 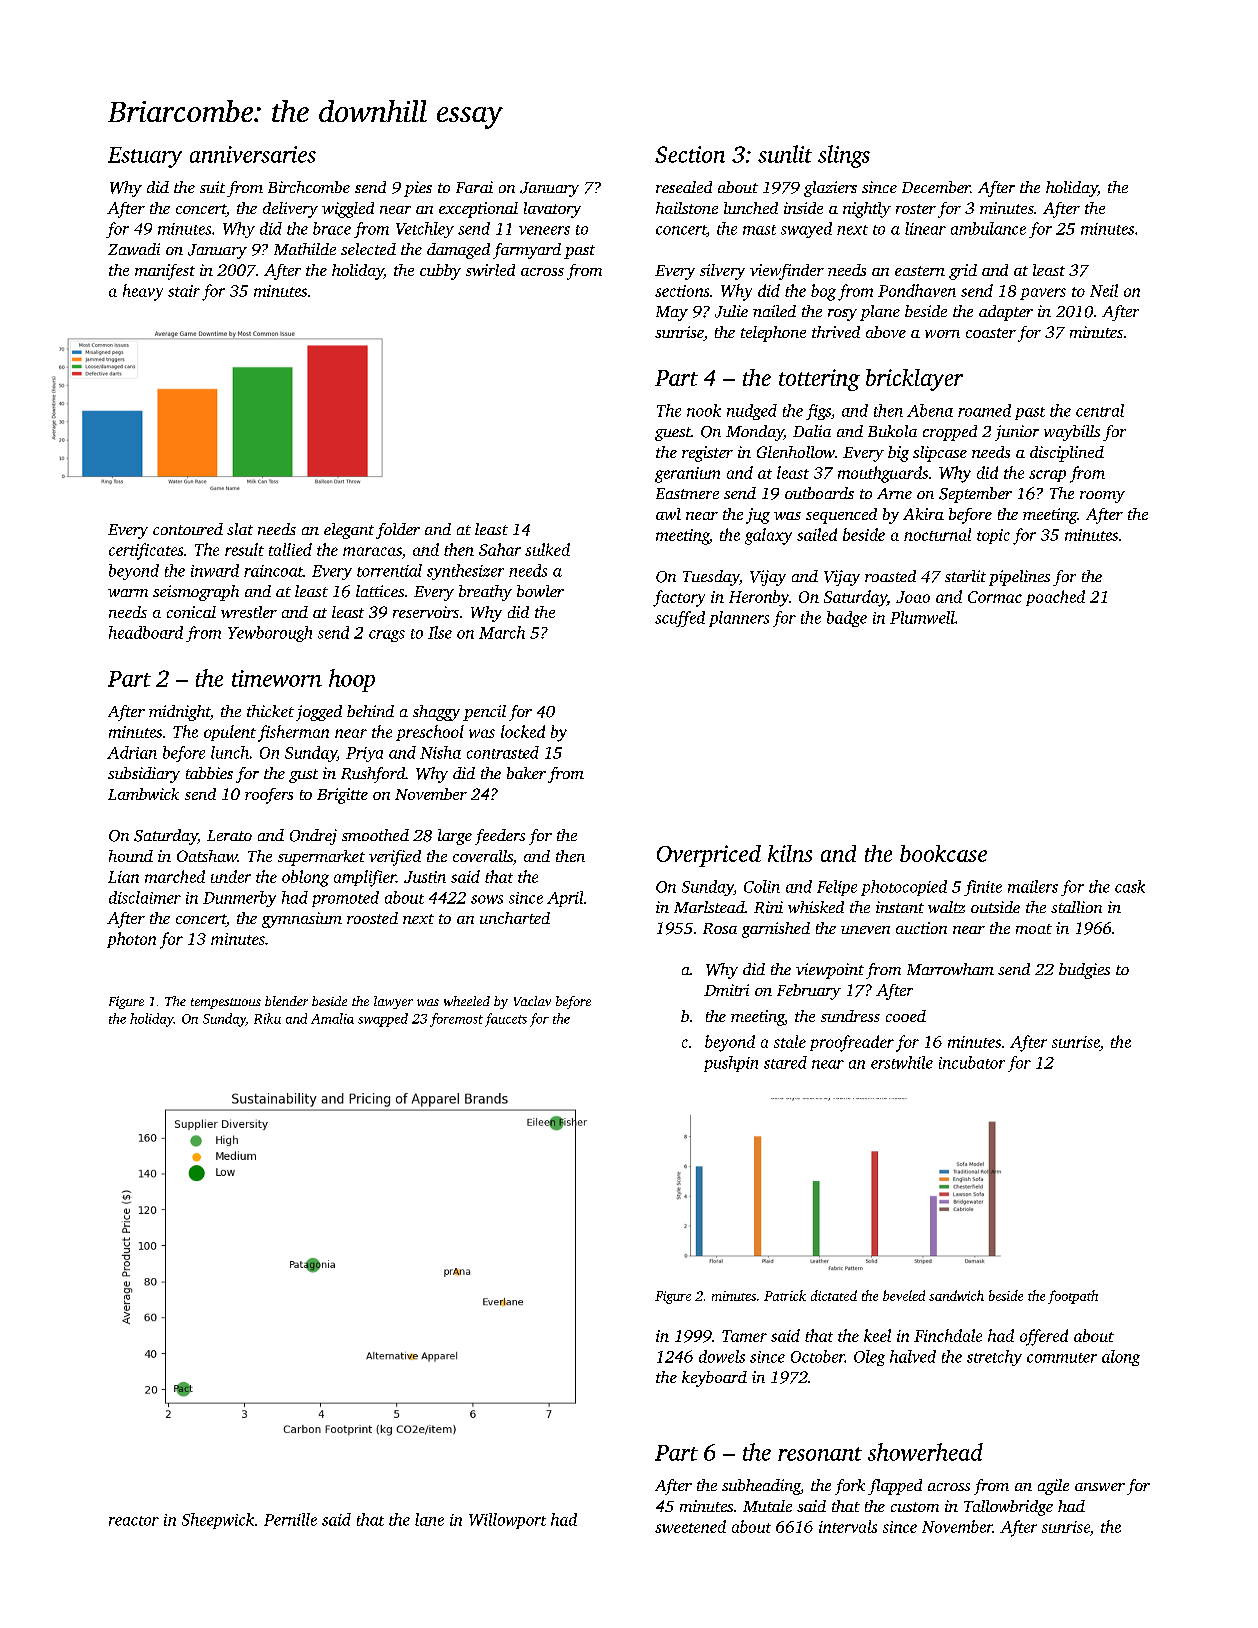 What do you see at coordinates (684, 187) in the screenshot?
I see `resealed` at bounding box center [684, 187].
